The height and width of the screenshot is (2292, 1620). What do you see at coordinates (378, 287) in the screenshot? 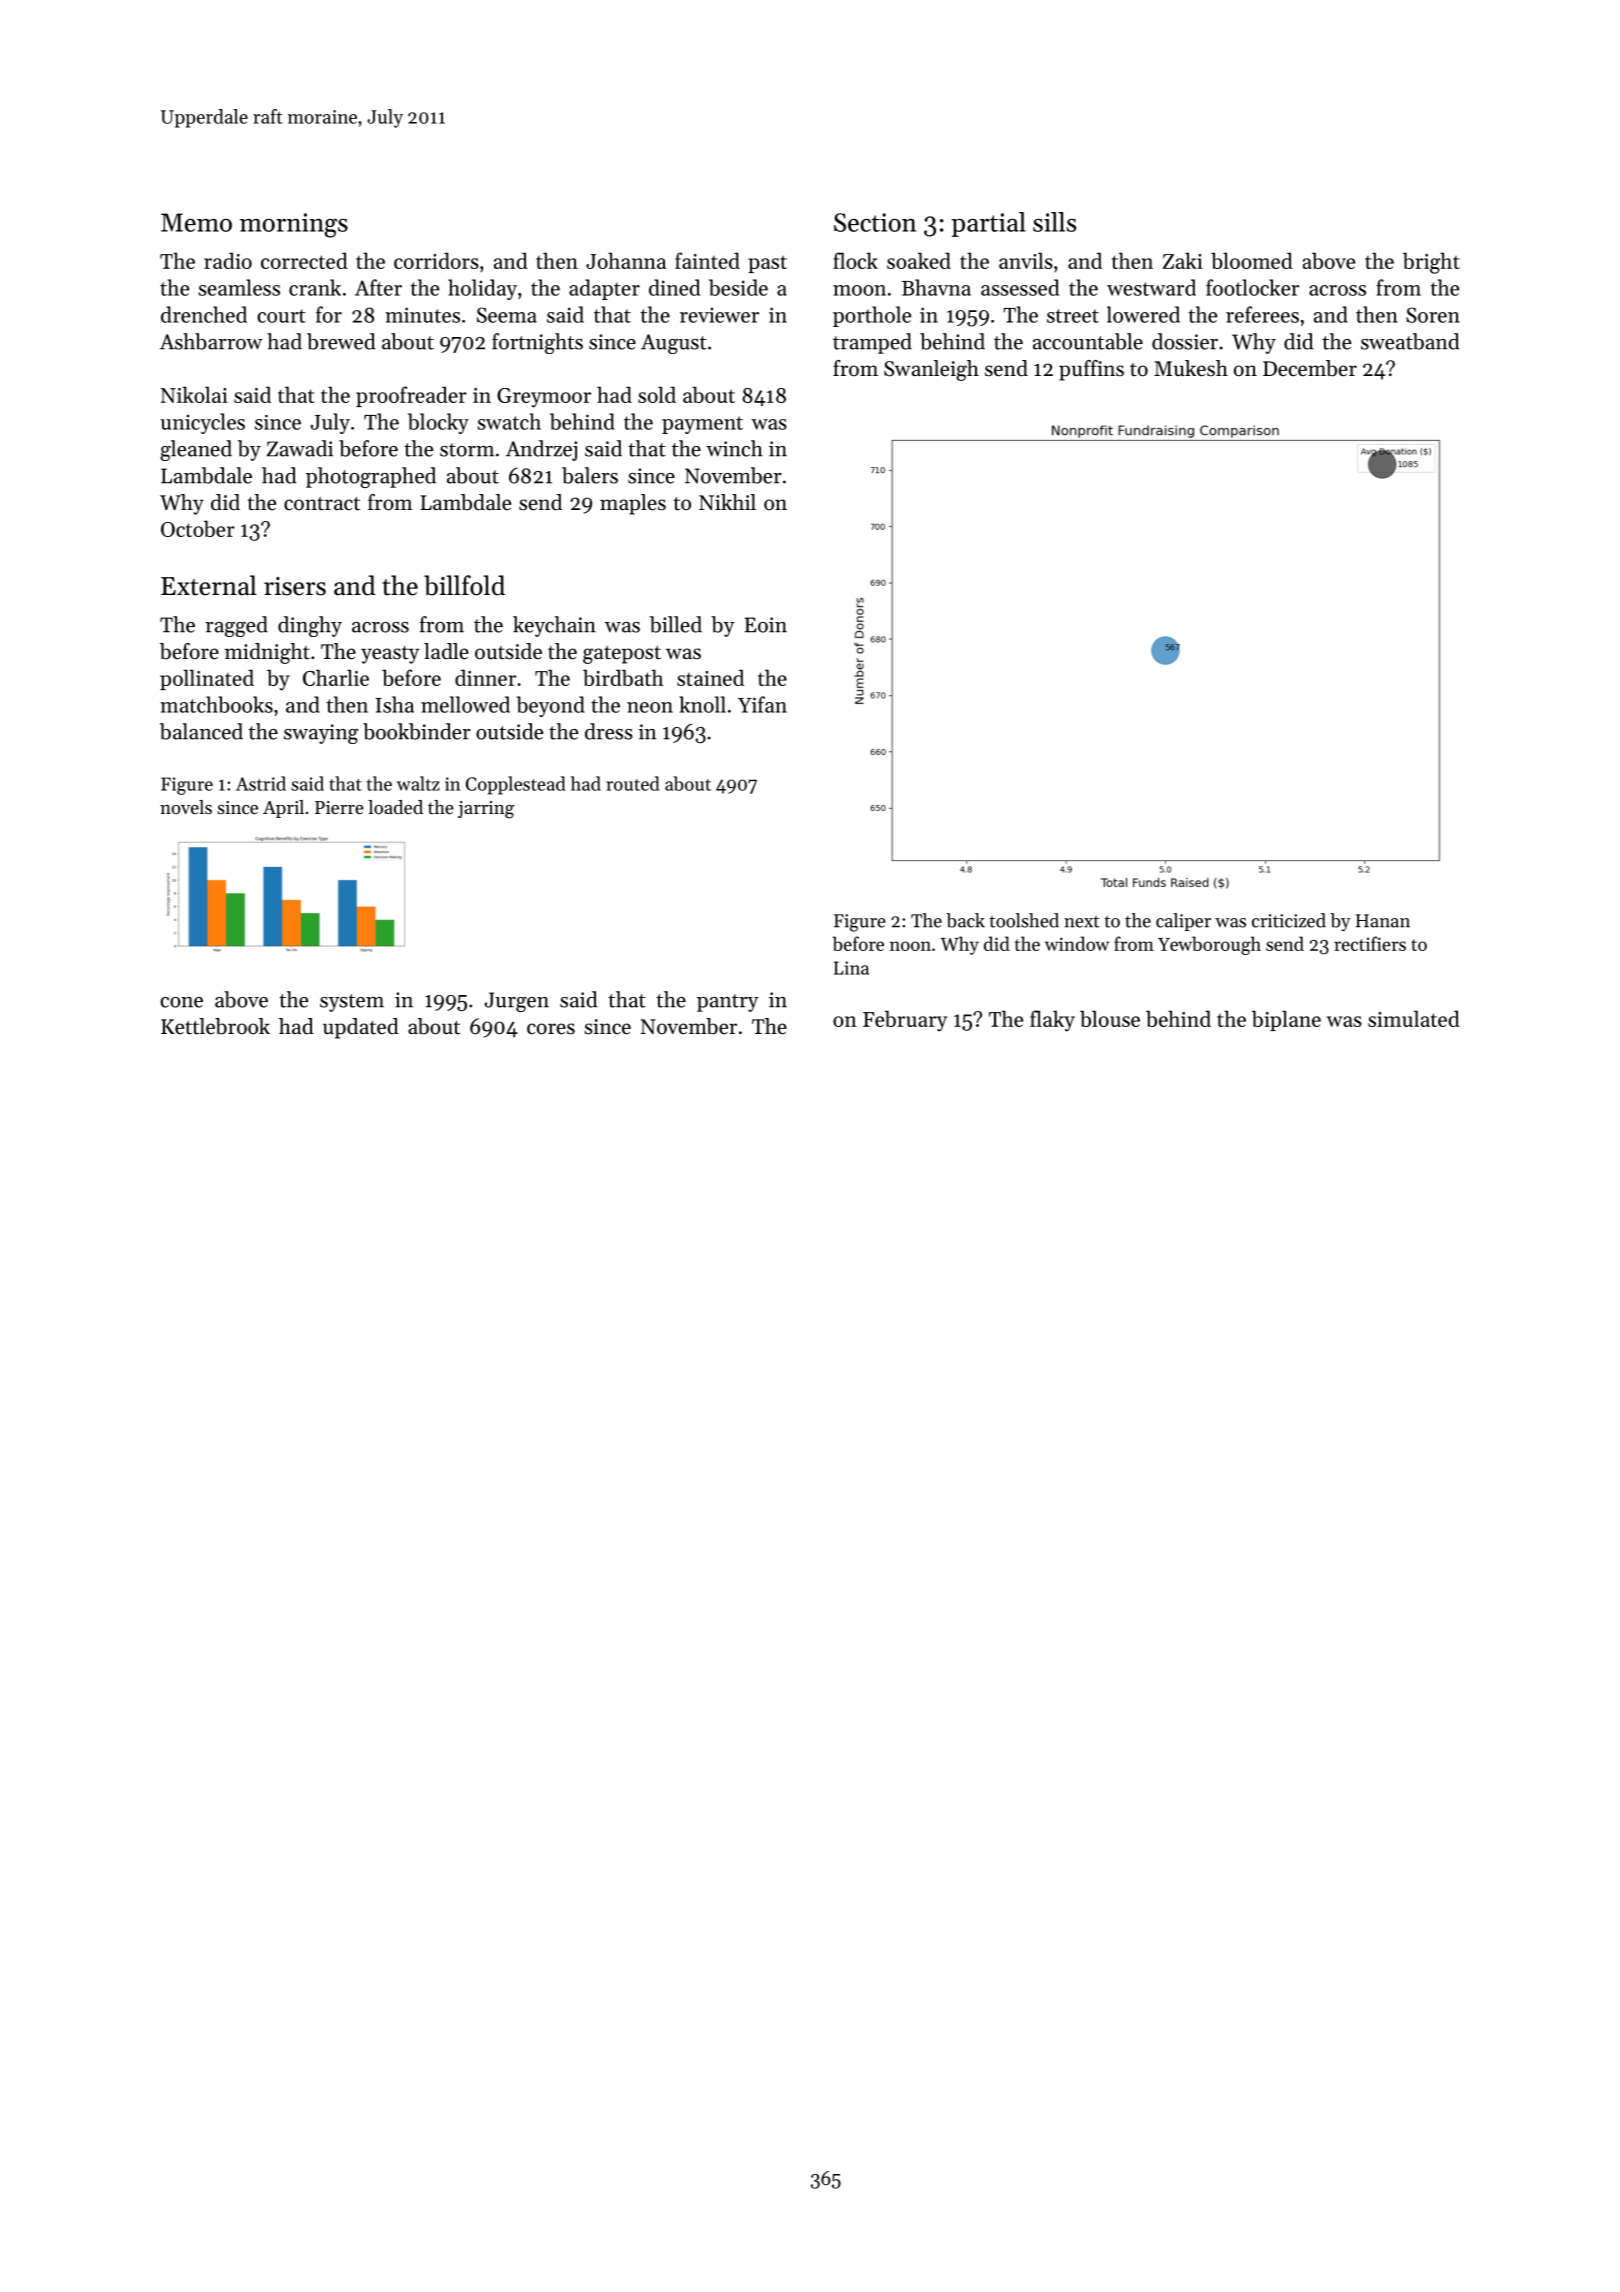
I see `After` at bounding box center [378, 287].
